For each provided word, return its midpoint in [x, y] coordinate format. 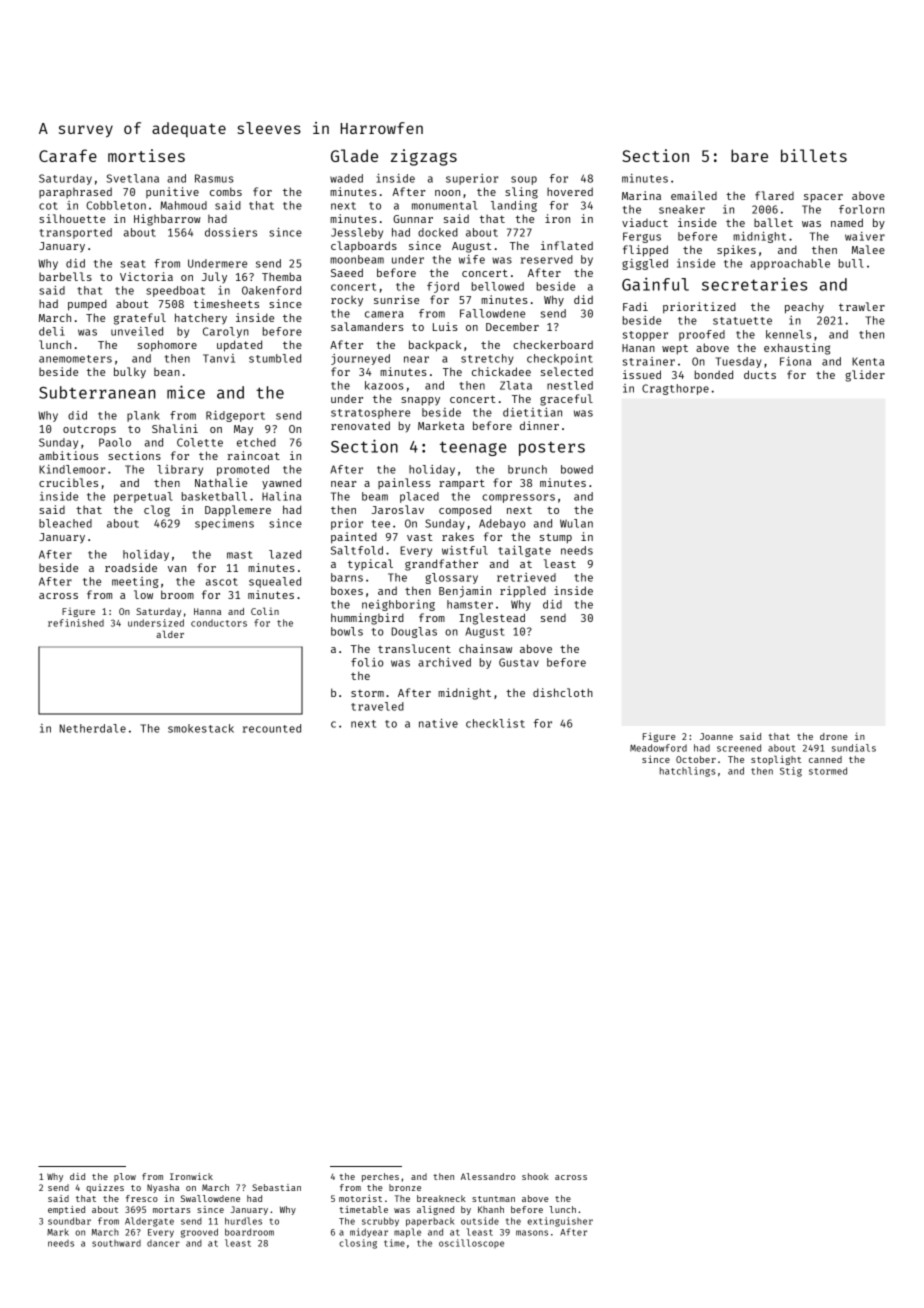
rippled [523, 591]
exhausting [797, 349]
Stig [791, 772]
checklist [495, 723]
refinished [76, 623]
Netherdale [93, 728]
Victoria [146, 276]
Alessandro [488, 1176]
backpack [435, 346]
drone [834, 736]
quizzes [105, 1188]
